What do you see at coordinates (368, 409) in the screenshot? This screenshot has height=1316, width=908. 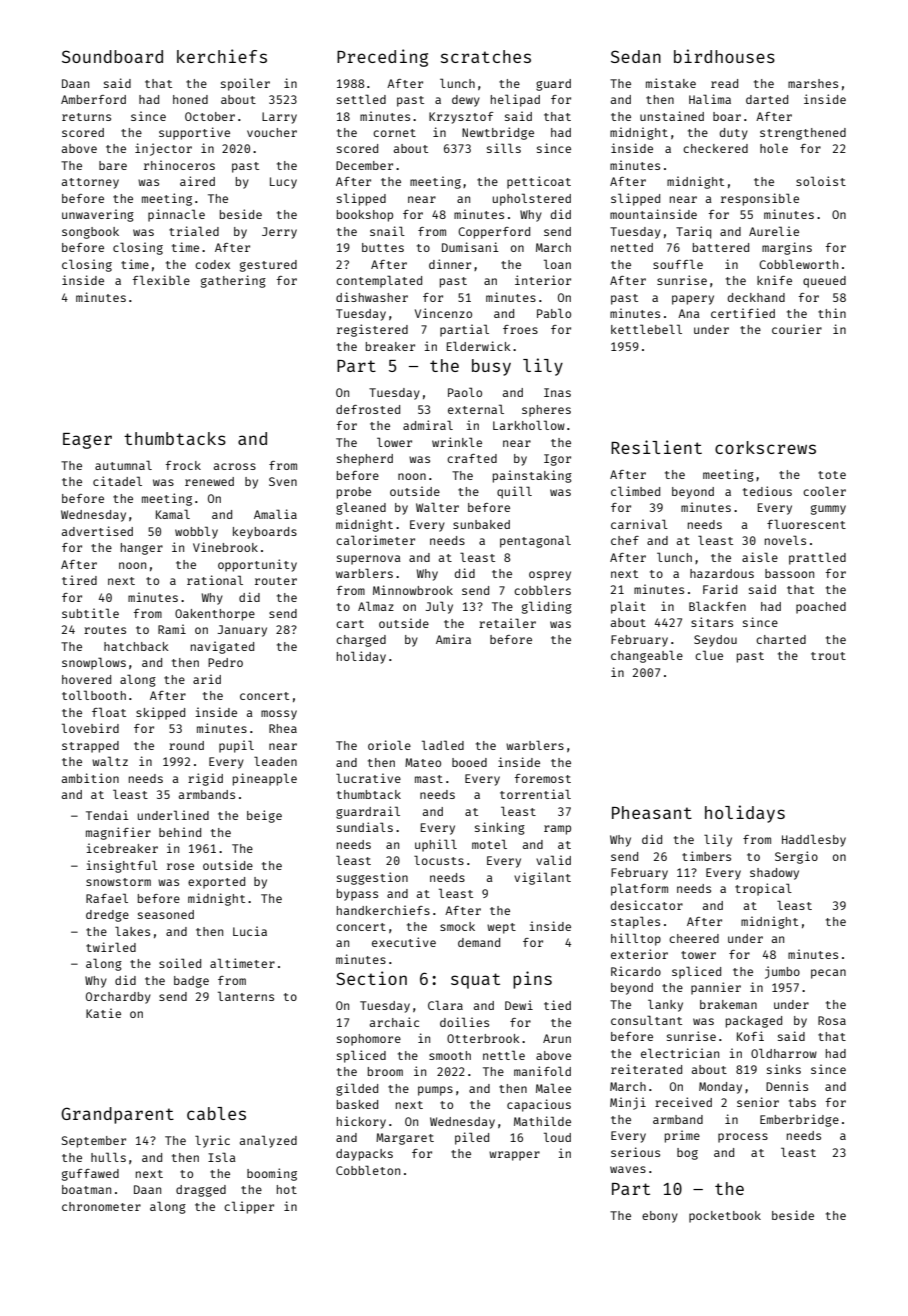 I see `defrosted` at bounding box center [368, 409].
